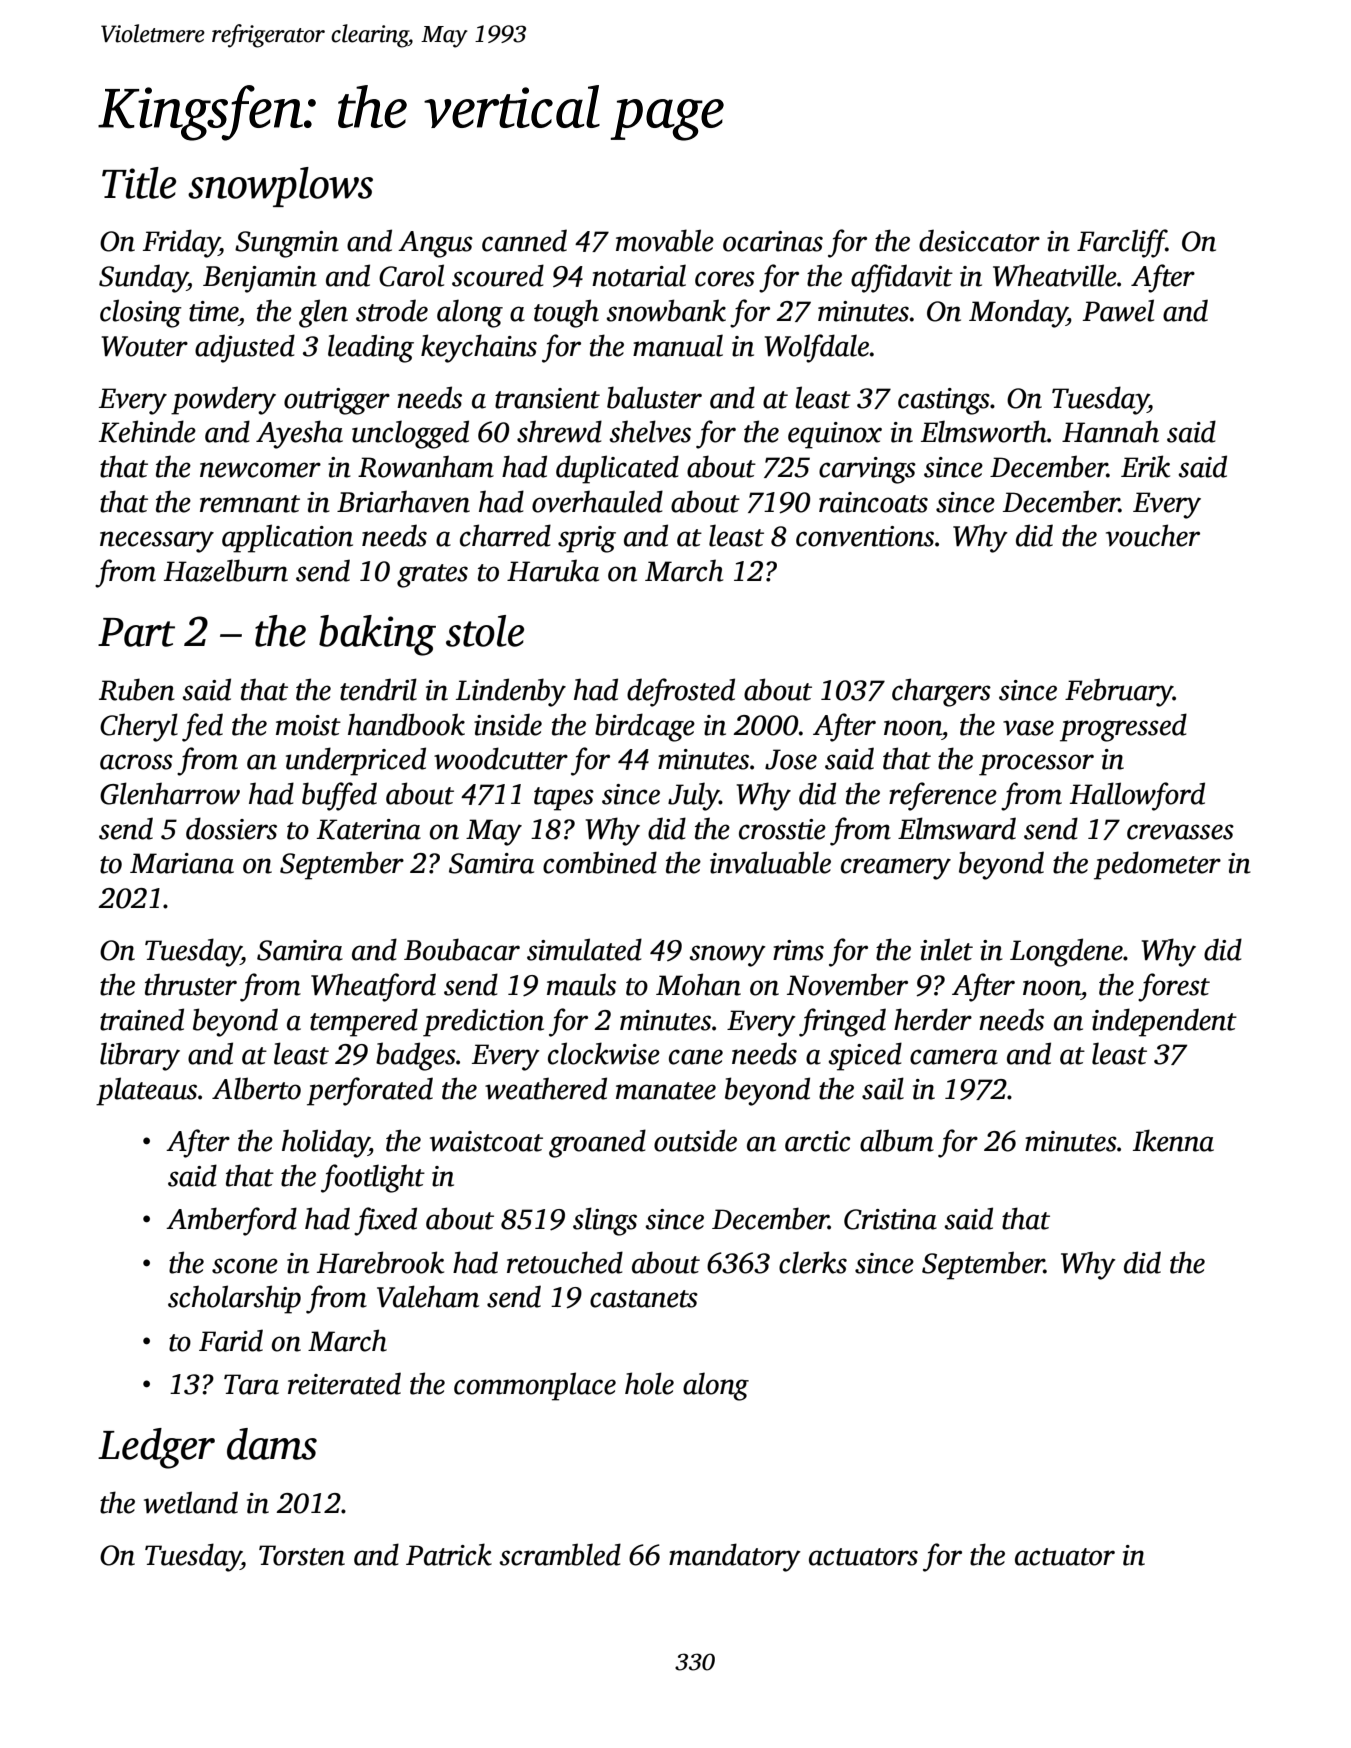 The height and width of the document is (1748, 1351). What do you see at coordinates (1121, 243) in the document?
I see `Farcliff` at bounding box center [1121, 243].
